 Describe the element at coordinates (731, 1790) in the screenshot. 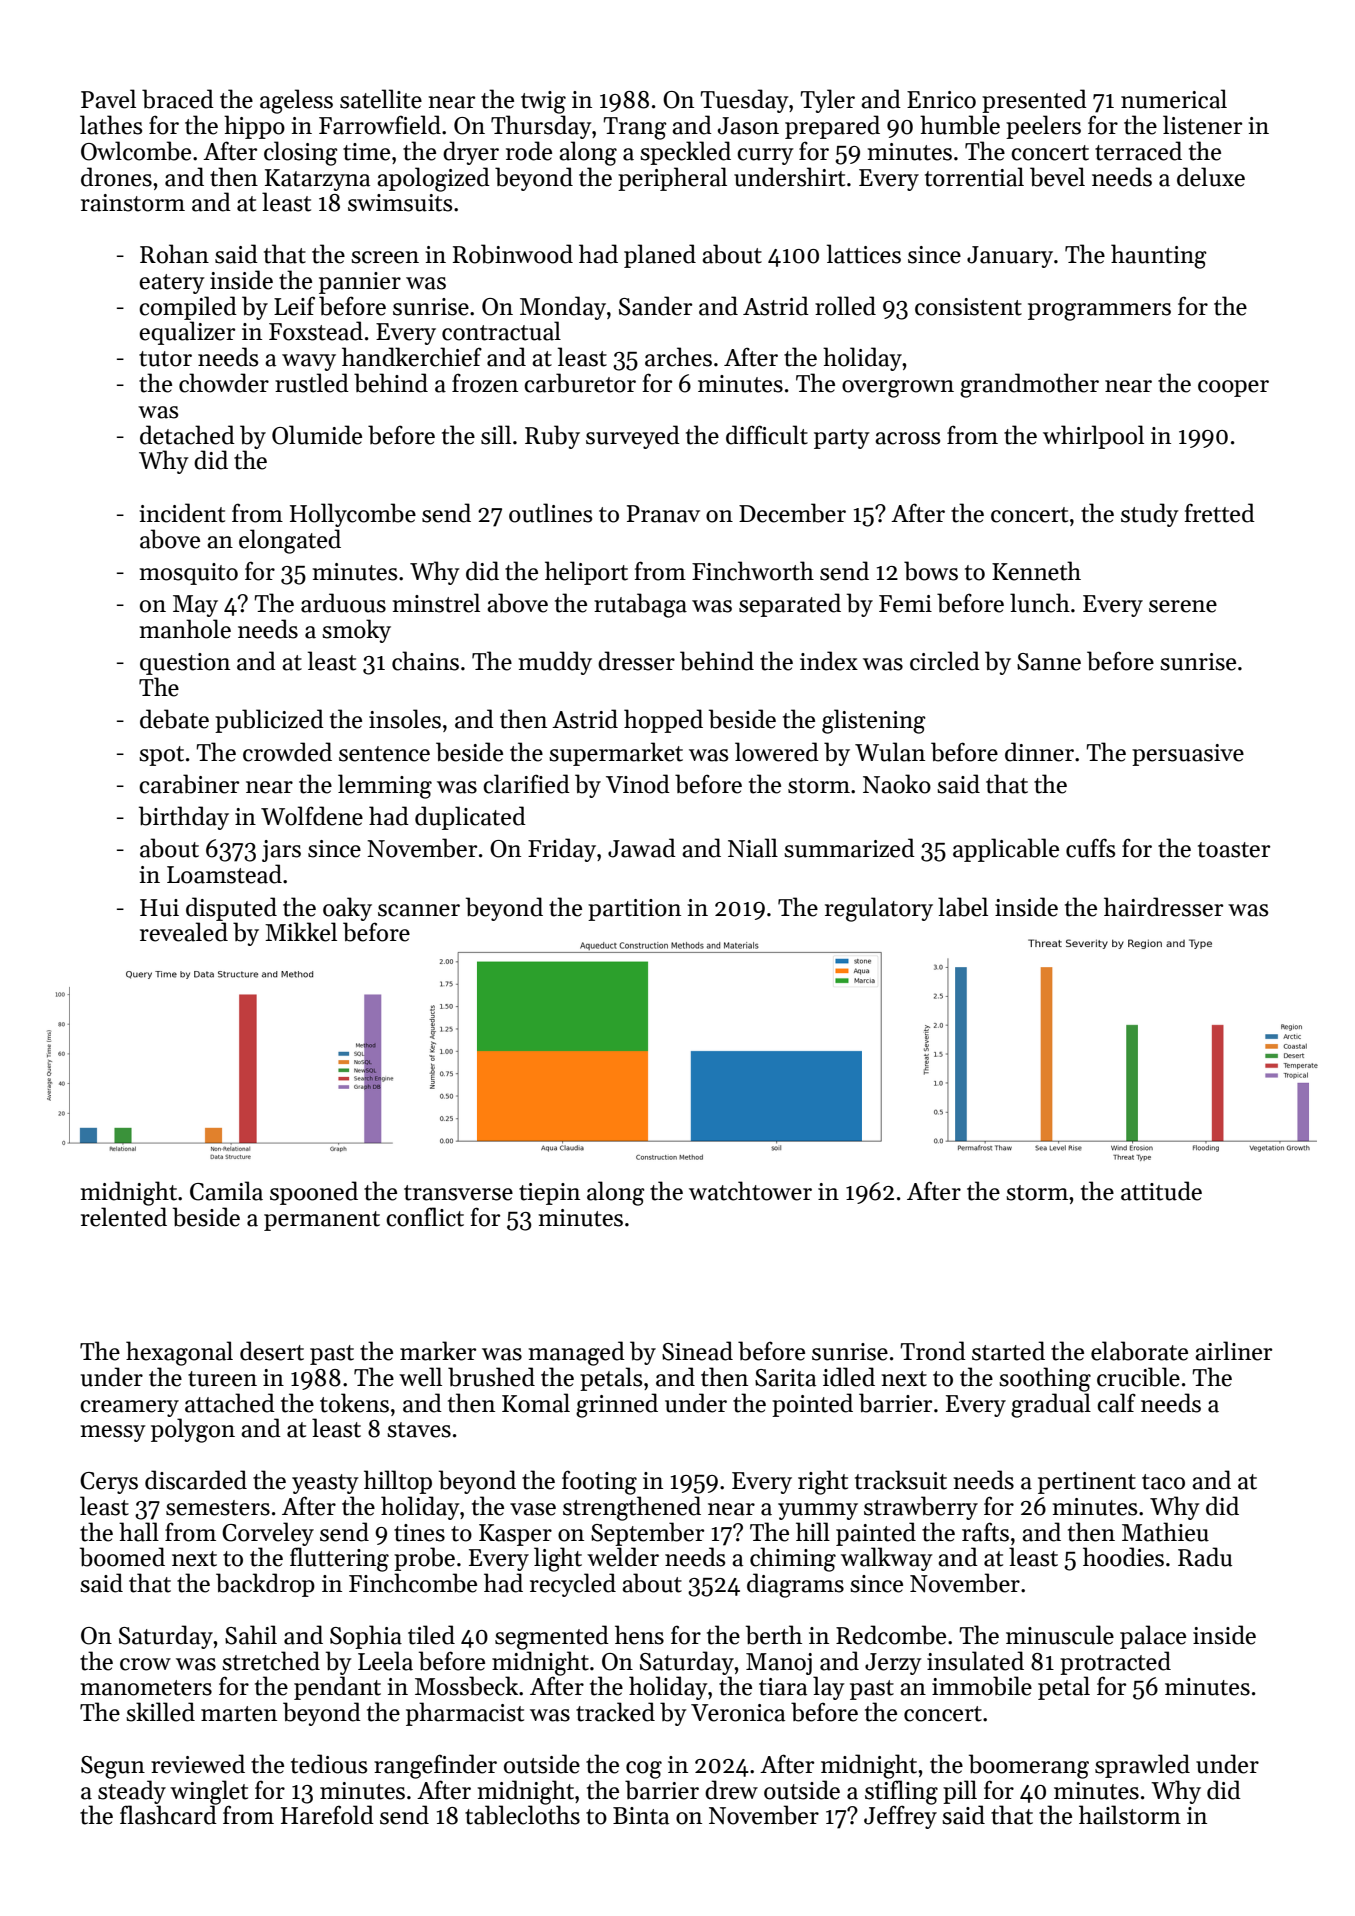

I see `drew` at that location.
